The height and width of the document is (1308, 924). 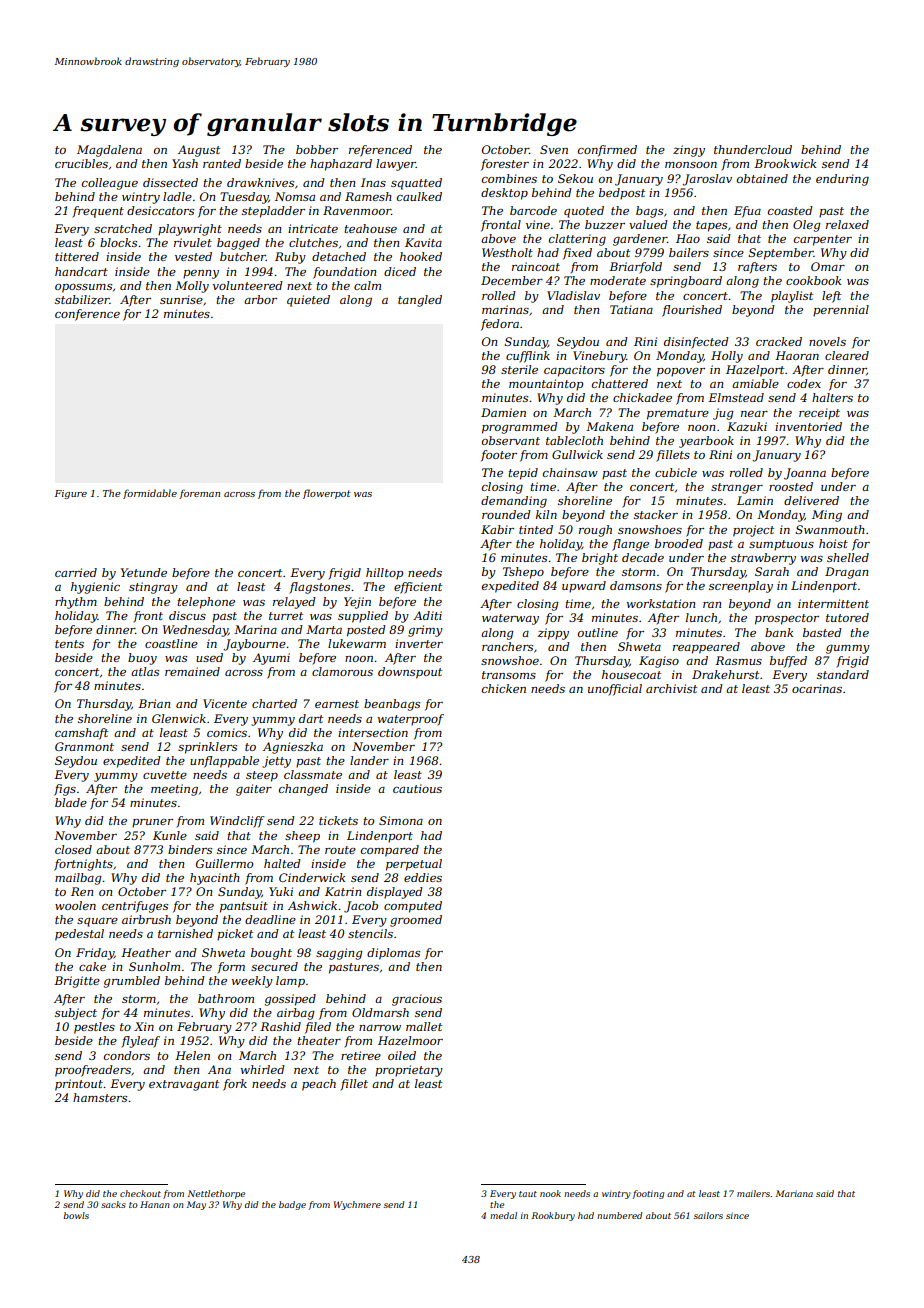 I want to click on barcode, so click(x=533, y=210).
